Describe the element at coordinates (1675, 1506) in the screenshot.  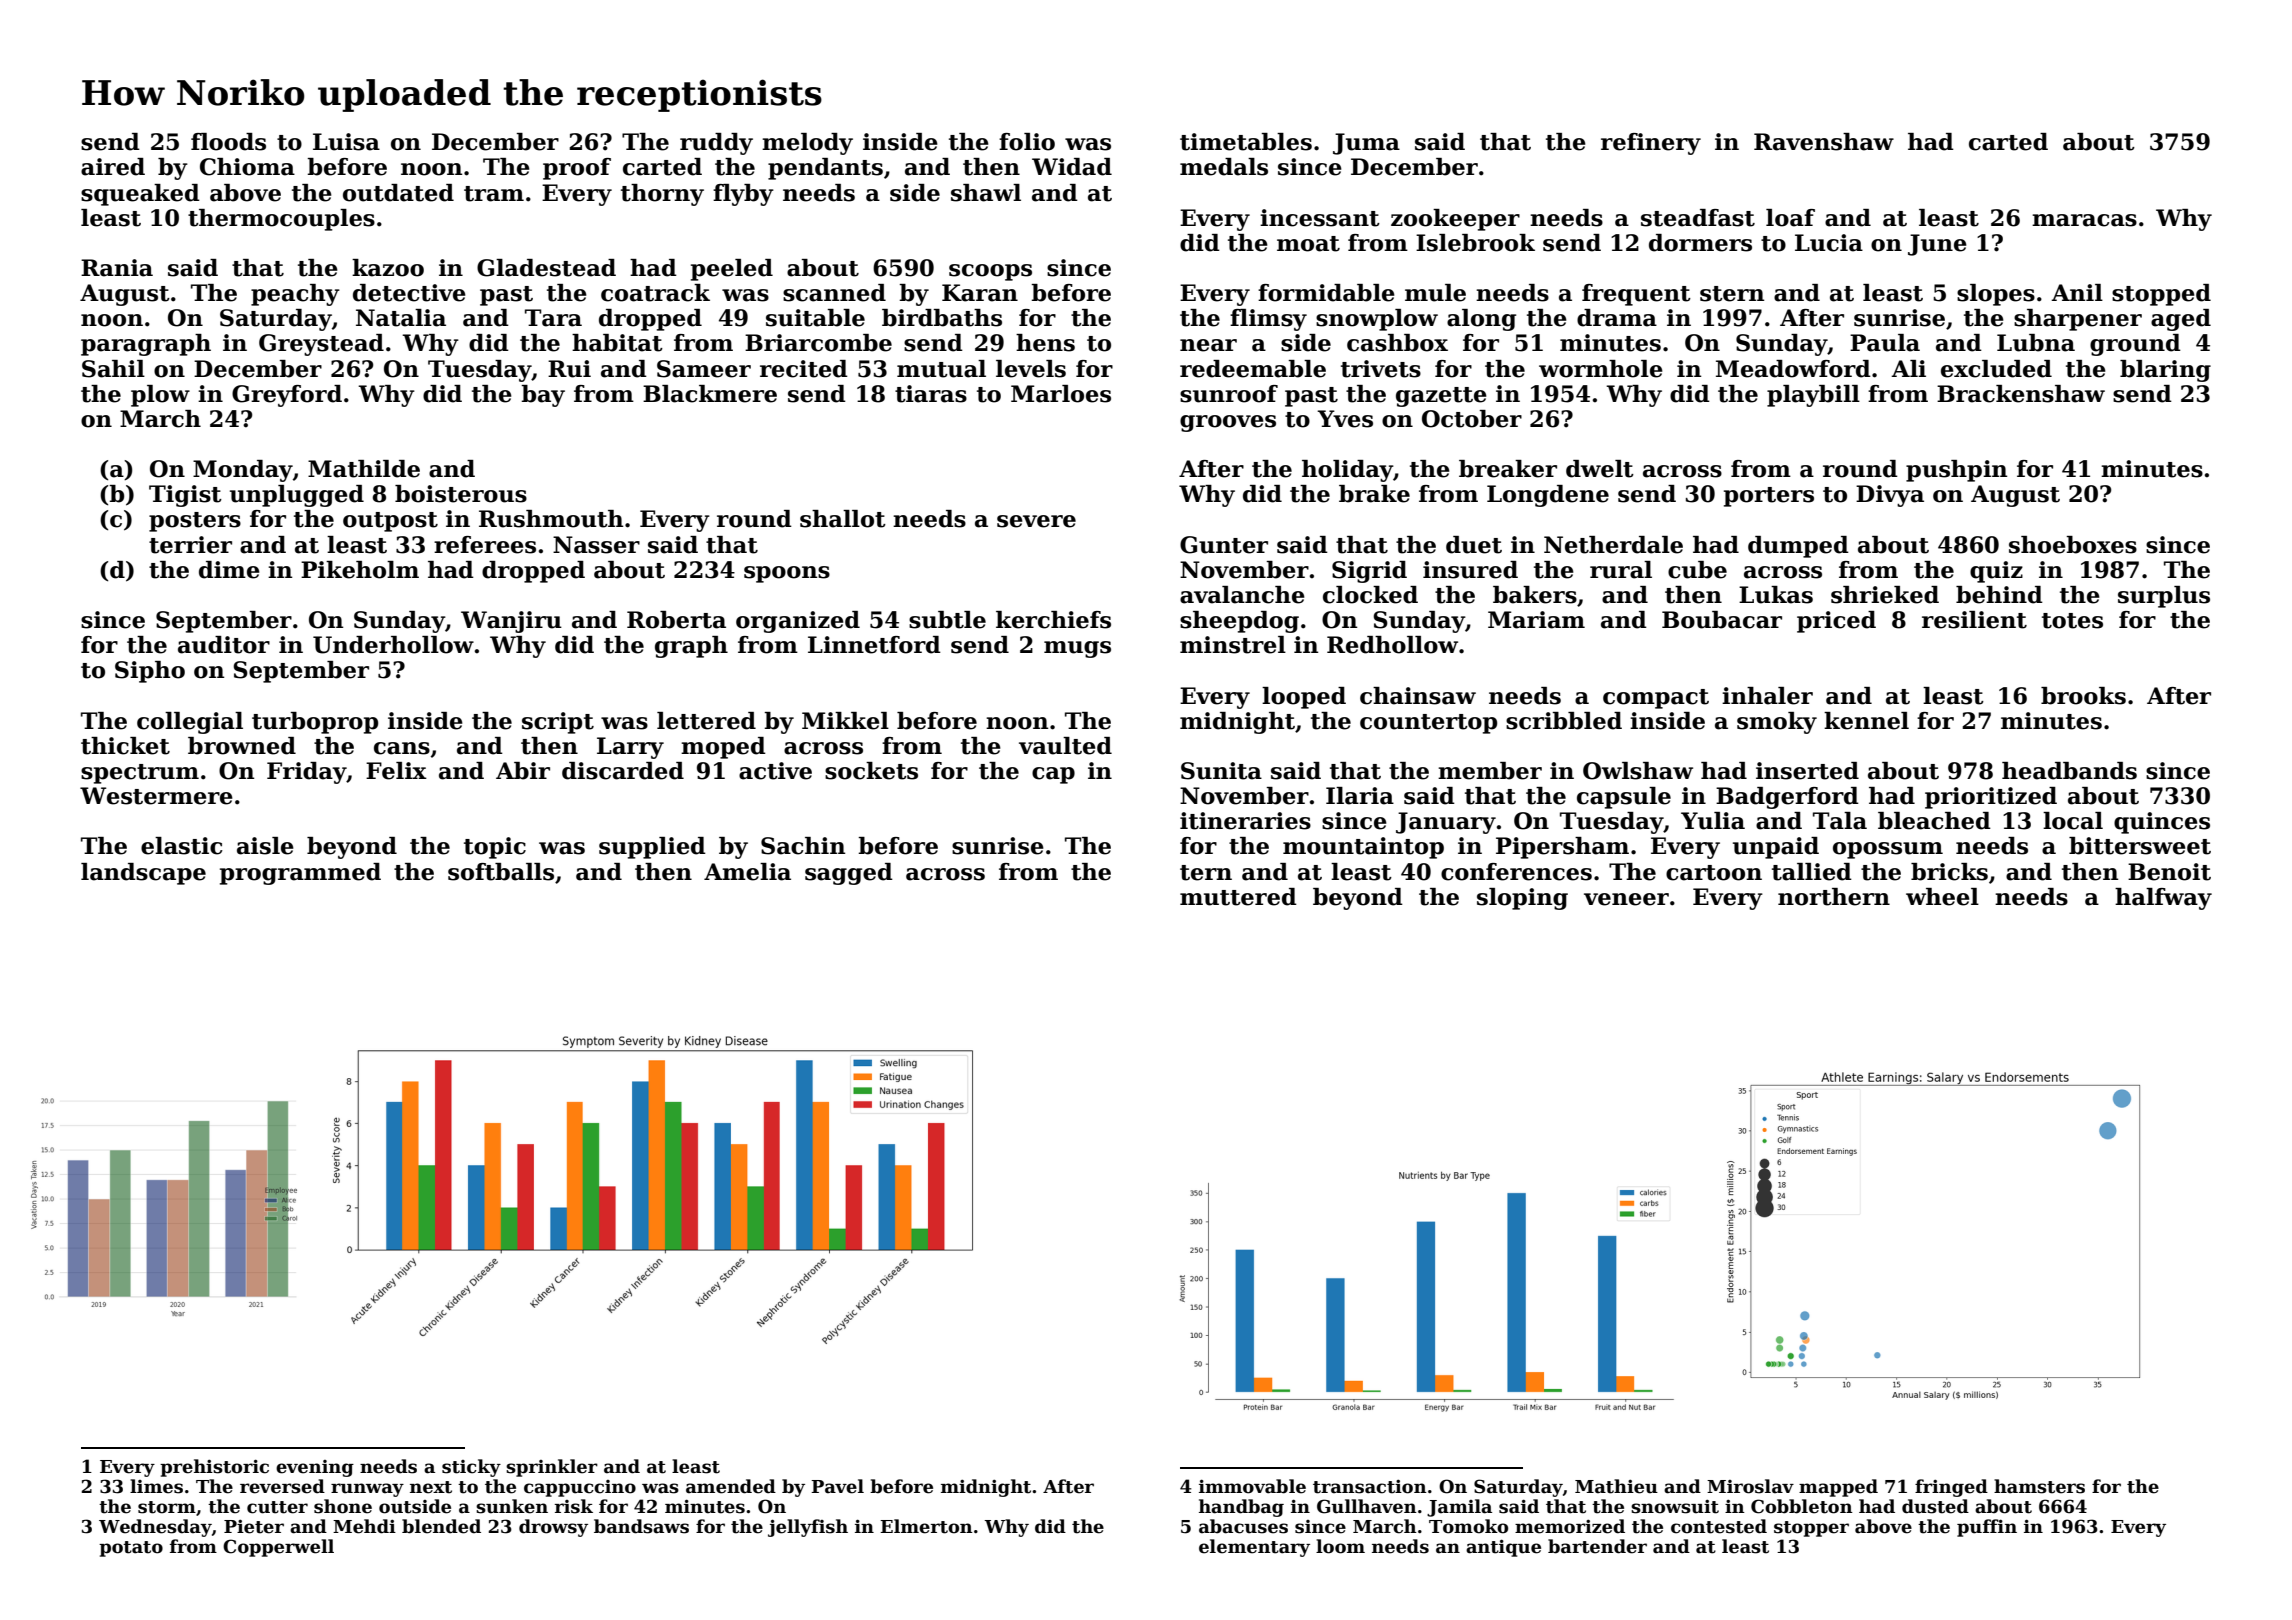
I see `snowsuit` at that location.
